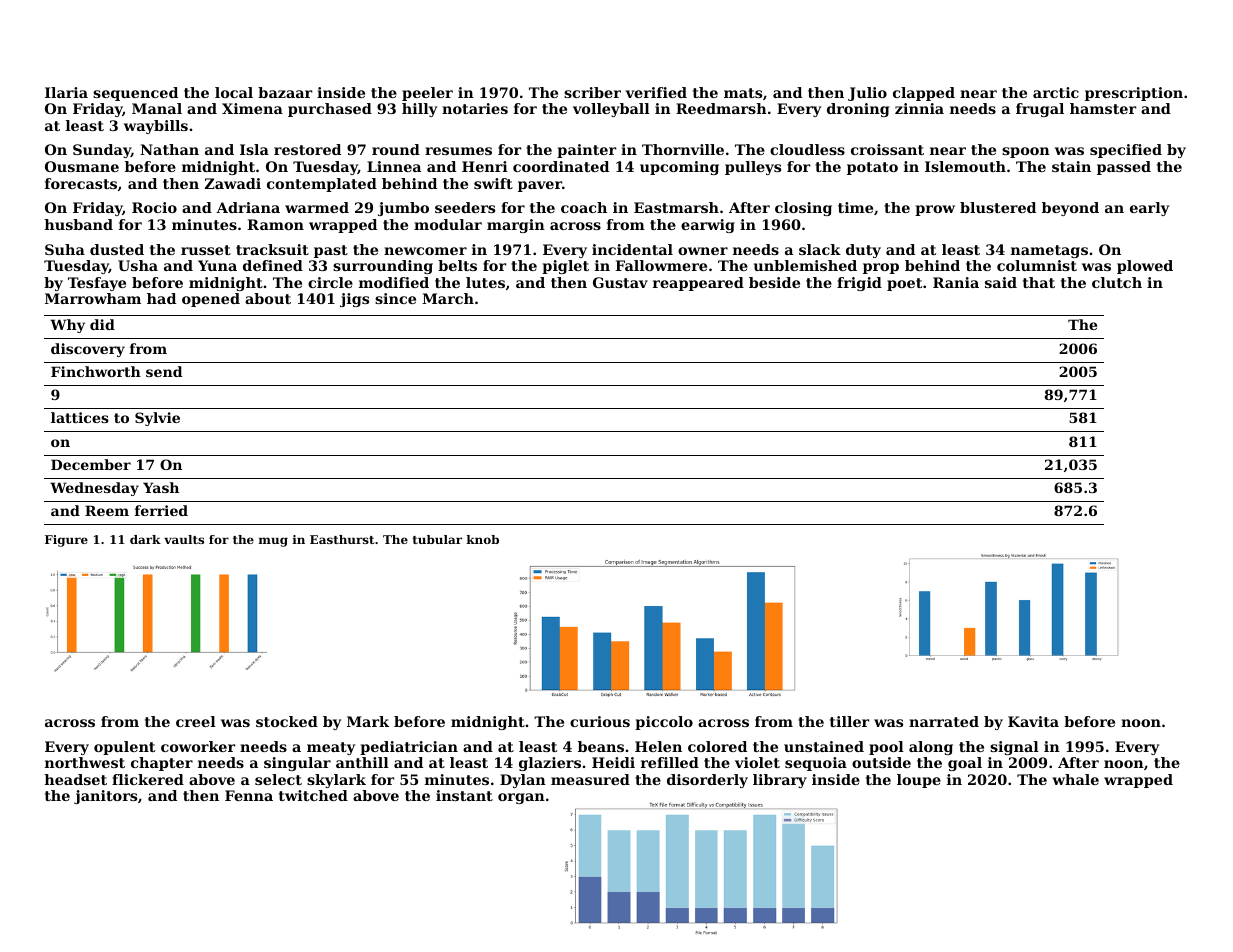 This document has width=1233, height=952. I want to click on signal, so click(1014, 748).
